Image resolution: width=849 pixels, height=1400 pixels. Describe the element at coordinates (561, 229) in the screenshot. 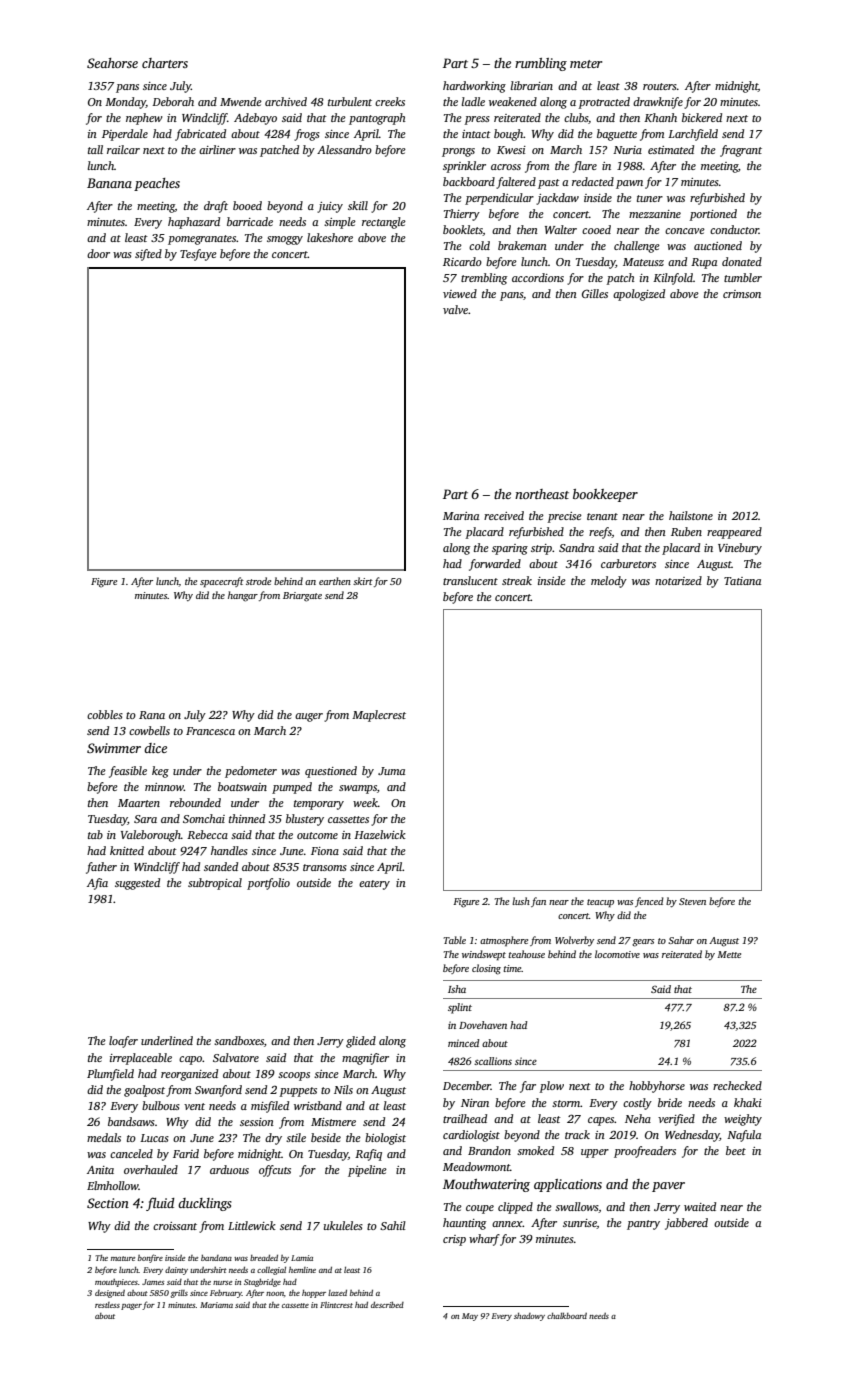

I see `Walter` at that location.
